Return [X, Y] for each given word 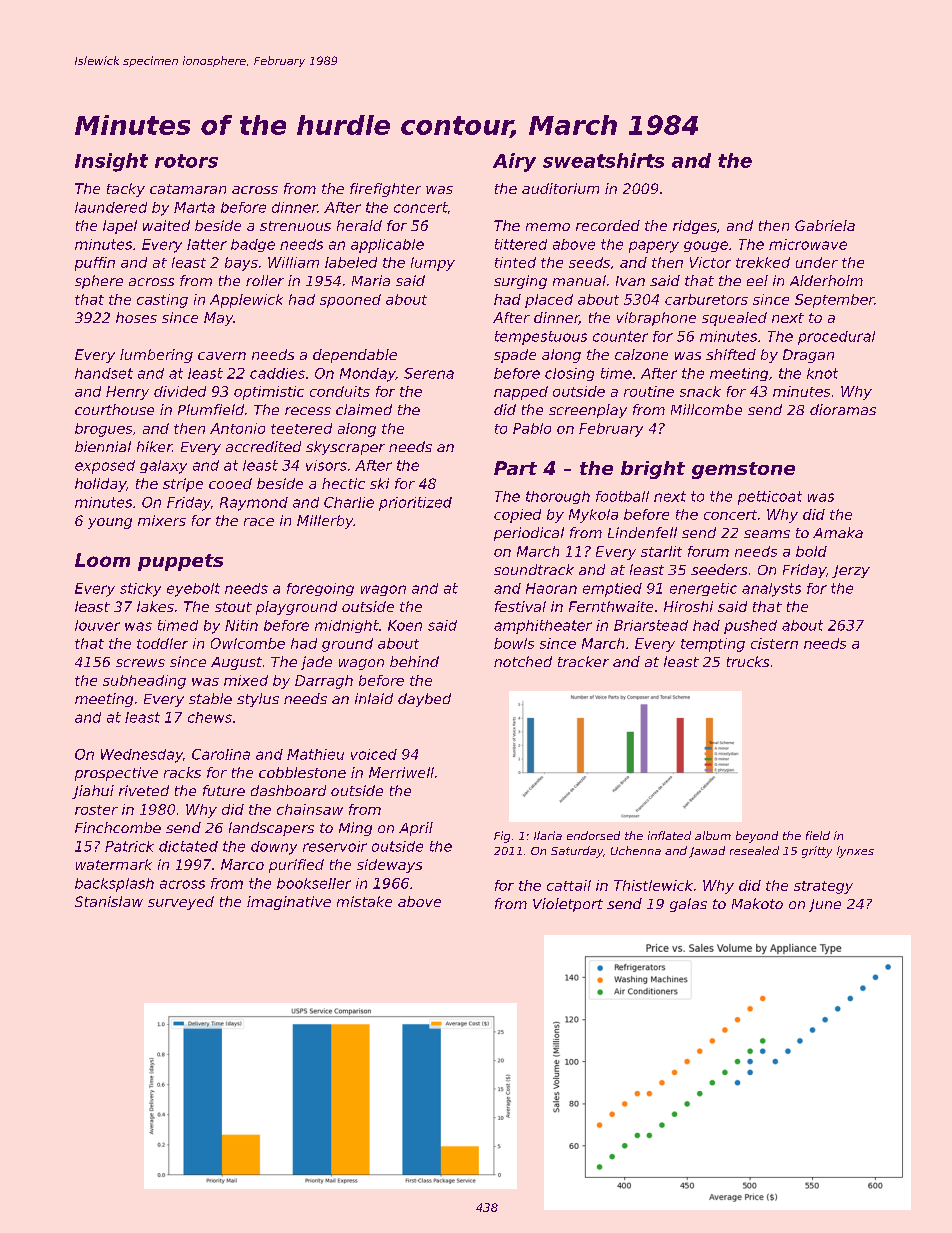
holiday [100, 485]
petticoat [770, 498]
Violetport [568, 905]
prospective [116, 774]
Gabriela [825, 225]
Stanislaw [109, 901]
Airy [514, 162]
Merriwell [401, 772]
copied [517, 516]
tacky [126, 190]
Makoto [757, 903]
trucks [748, 661]
